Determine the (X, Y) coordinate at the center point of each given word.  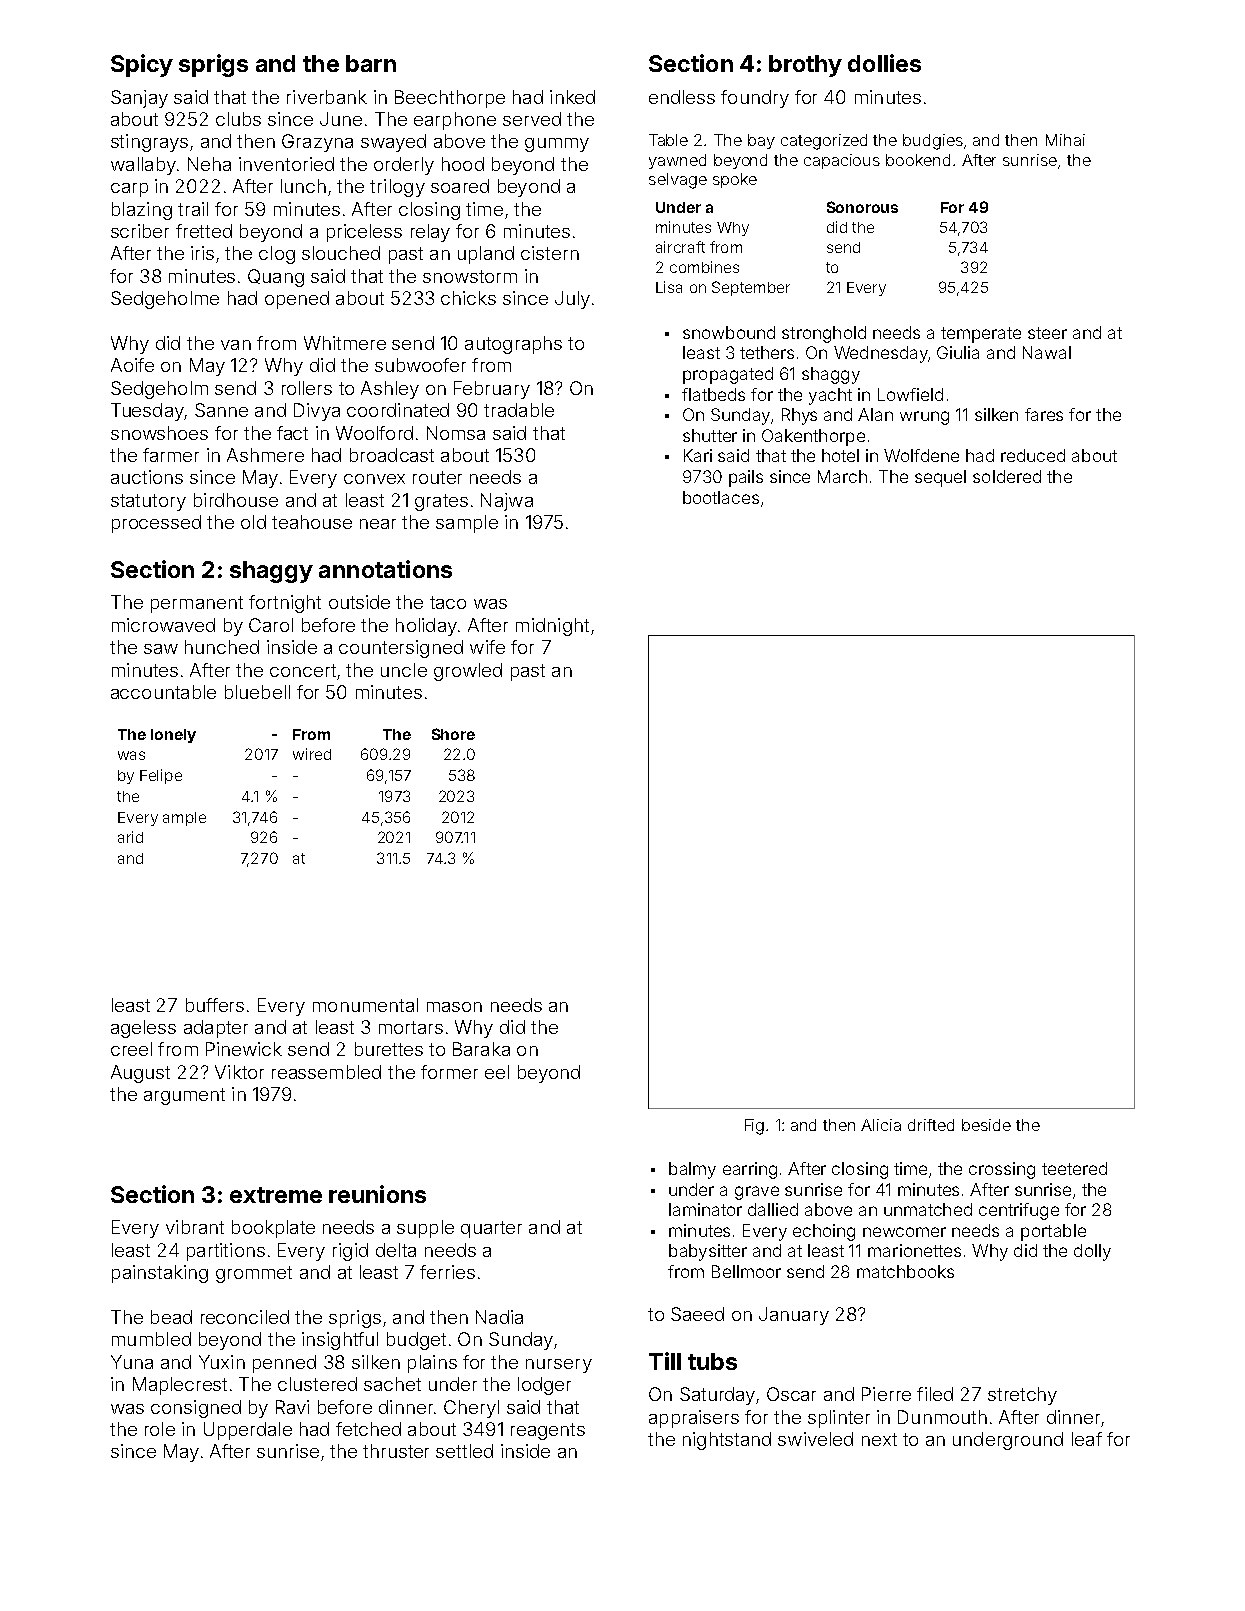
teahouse (312, 522)
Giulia (958, 352)
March (842, 476)
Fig (754, 1127)
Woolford (374, 433)
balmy (692, 1170)
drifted (931, 1125)
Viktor (239, 1072)
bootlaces (721, 497)
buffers (215, 1005)
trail (193, 209)
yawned (677, 161)
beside (986, 1125)
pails (746, 478)
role (160, 1429)
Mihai (1065, 140)
